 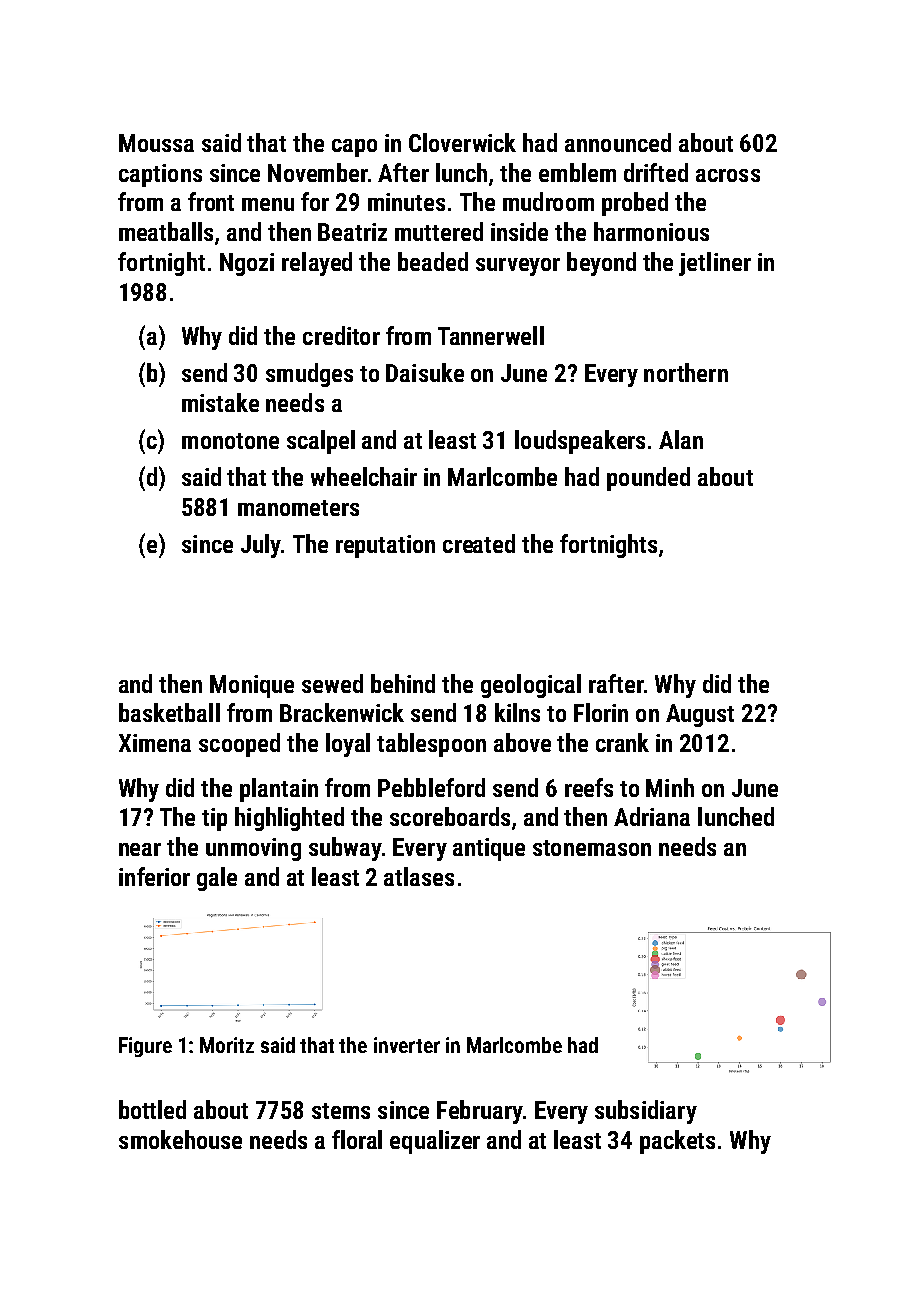 What do you see at coordinates (341, 1111) in the screenshot?
I see `stems` at bounding box center [341, 1111].
